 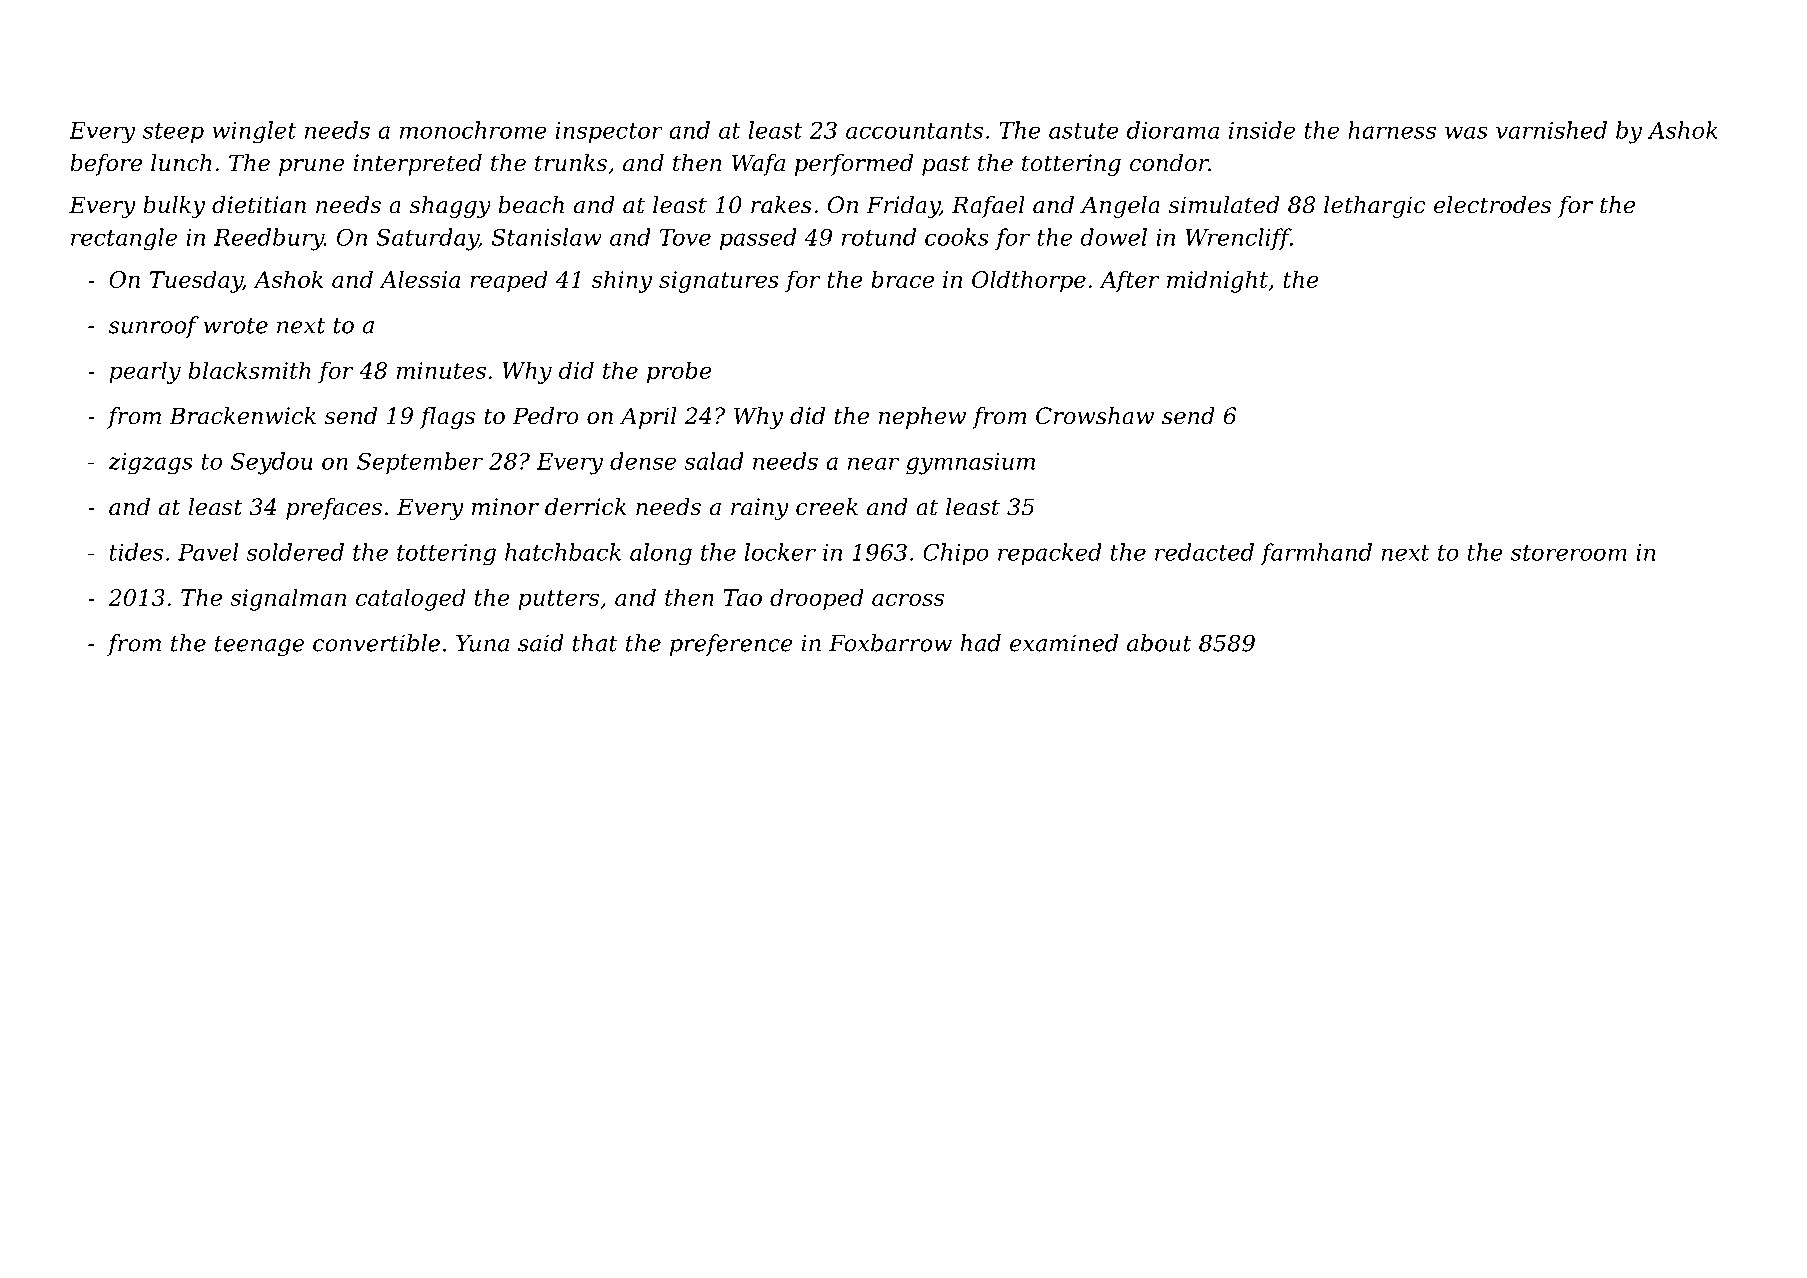 What do you see at coordinates (1551, 130) in the page?
I see `varnished` at bounding box center [1551, 130].
